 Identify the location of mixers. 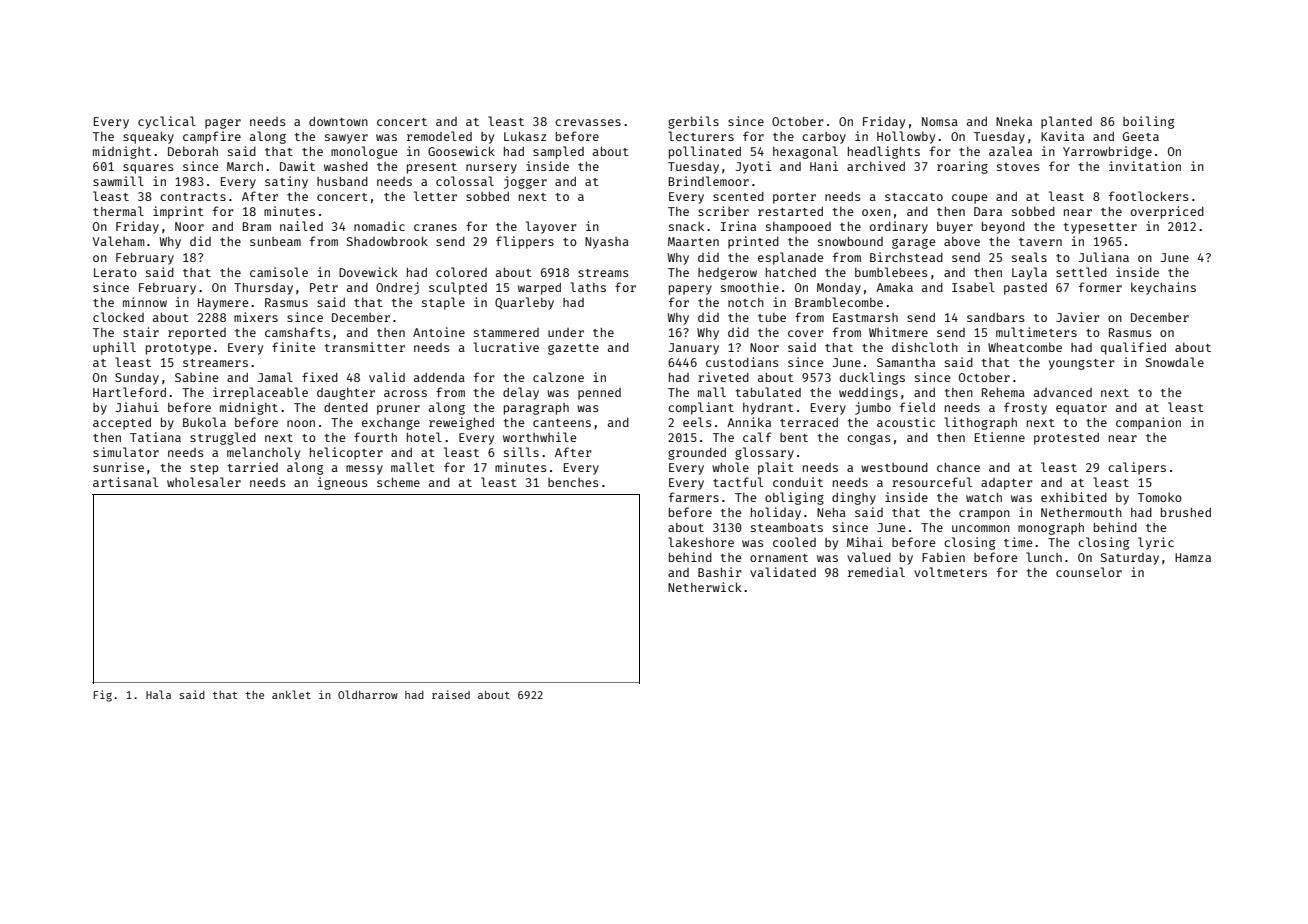
(256, 317).
